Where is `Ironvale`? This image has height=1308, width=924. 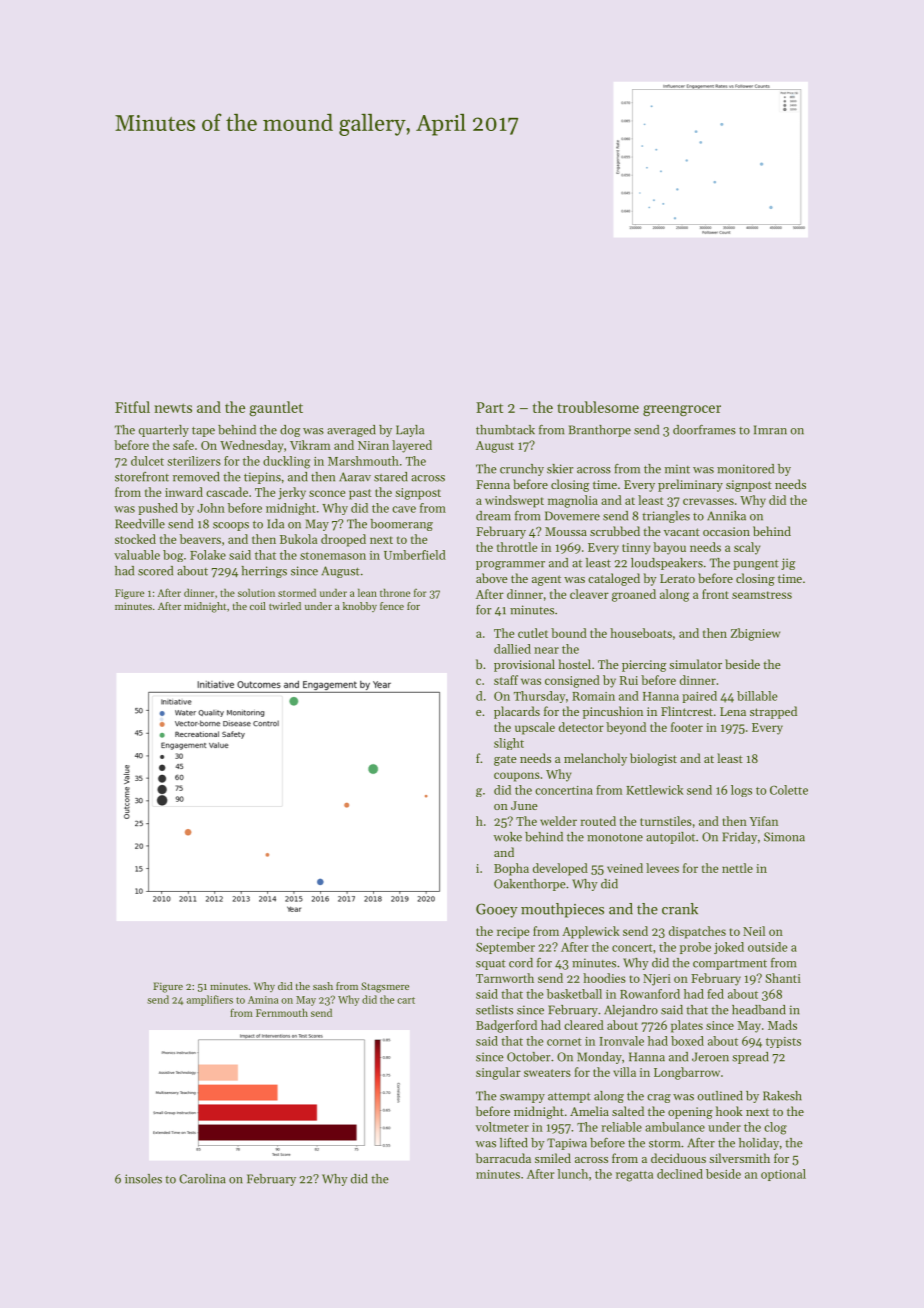
Ironvale is located at coordinates (621, 1041).
